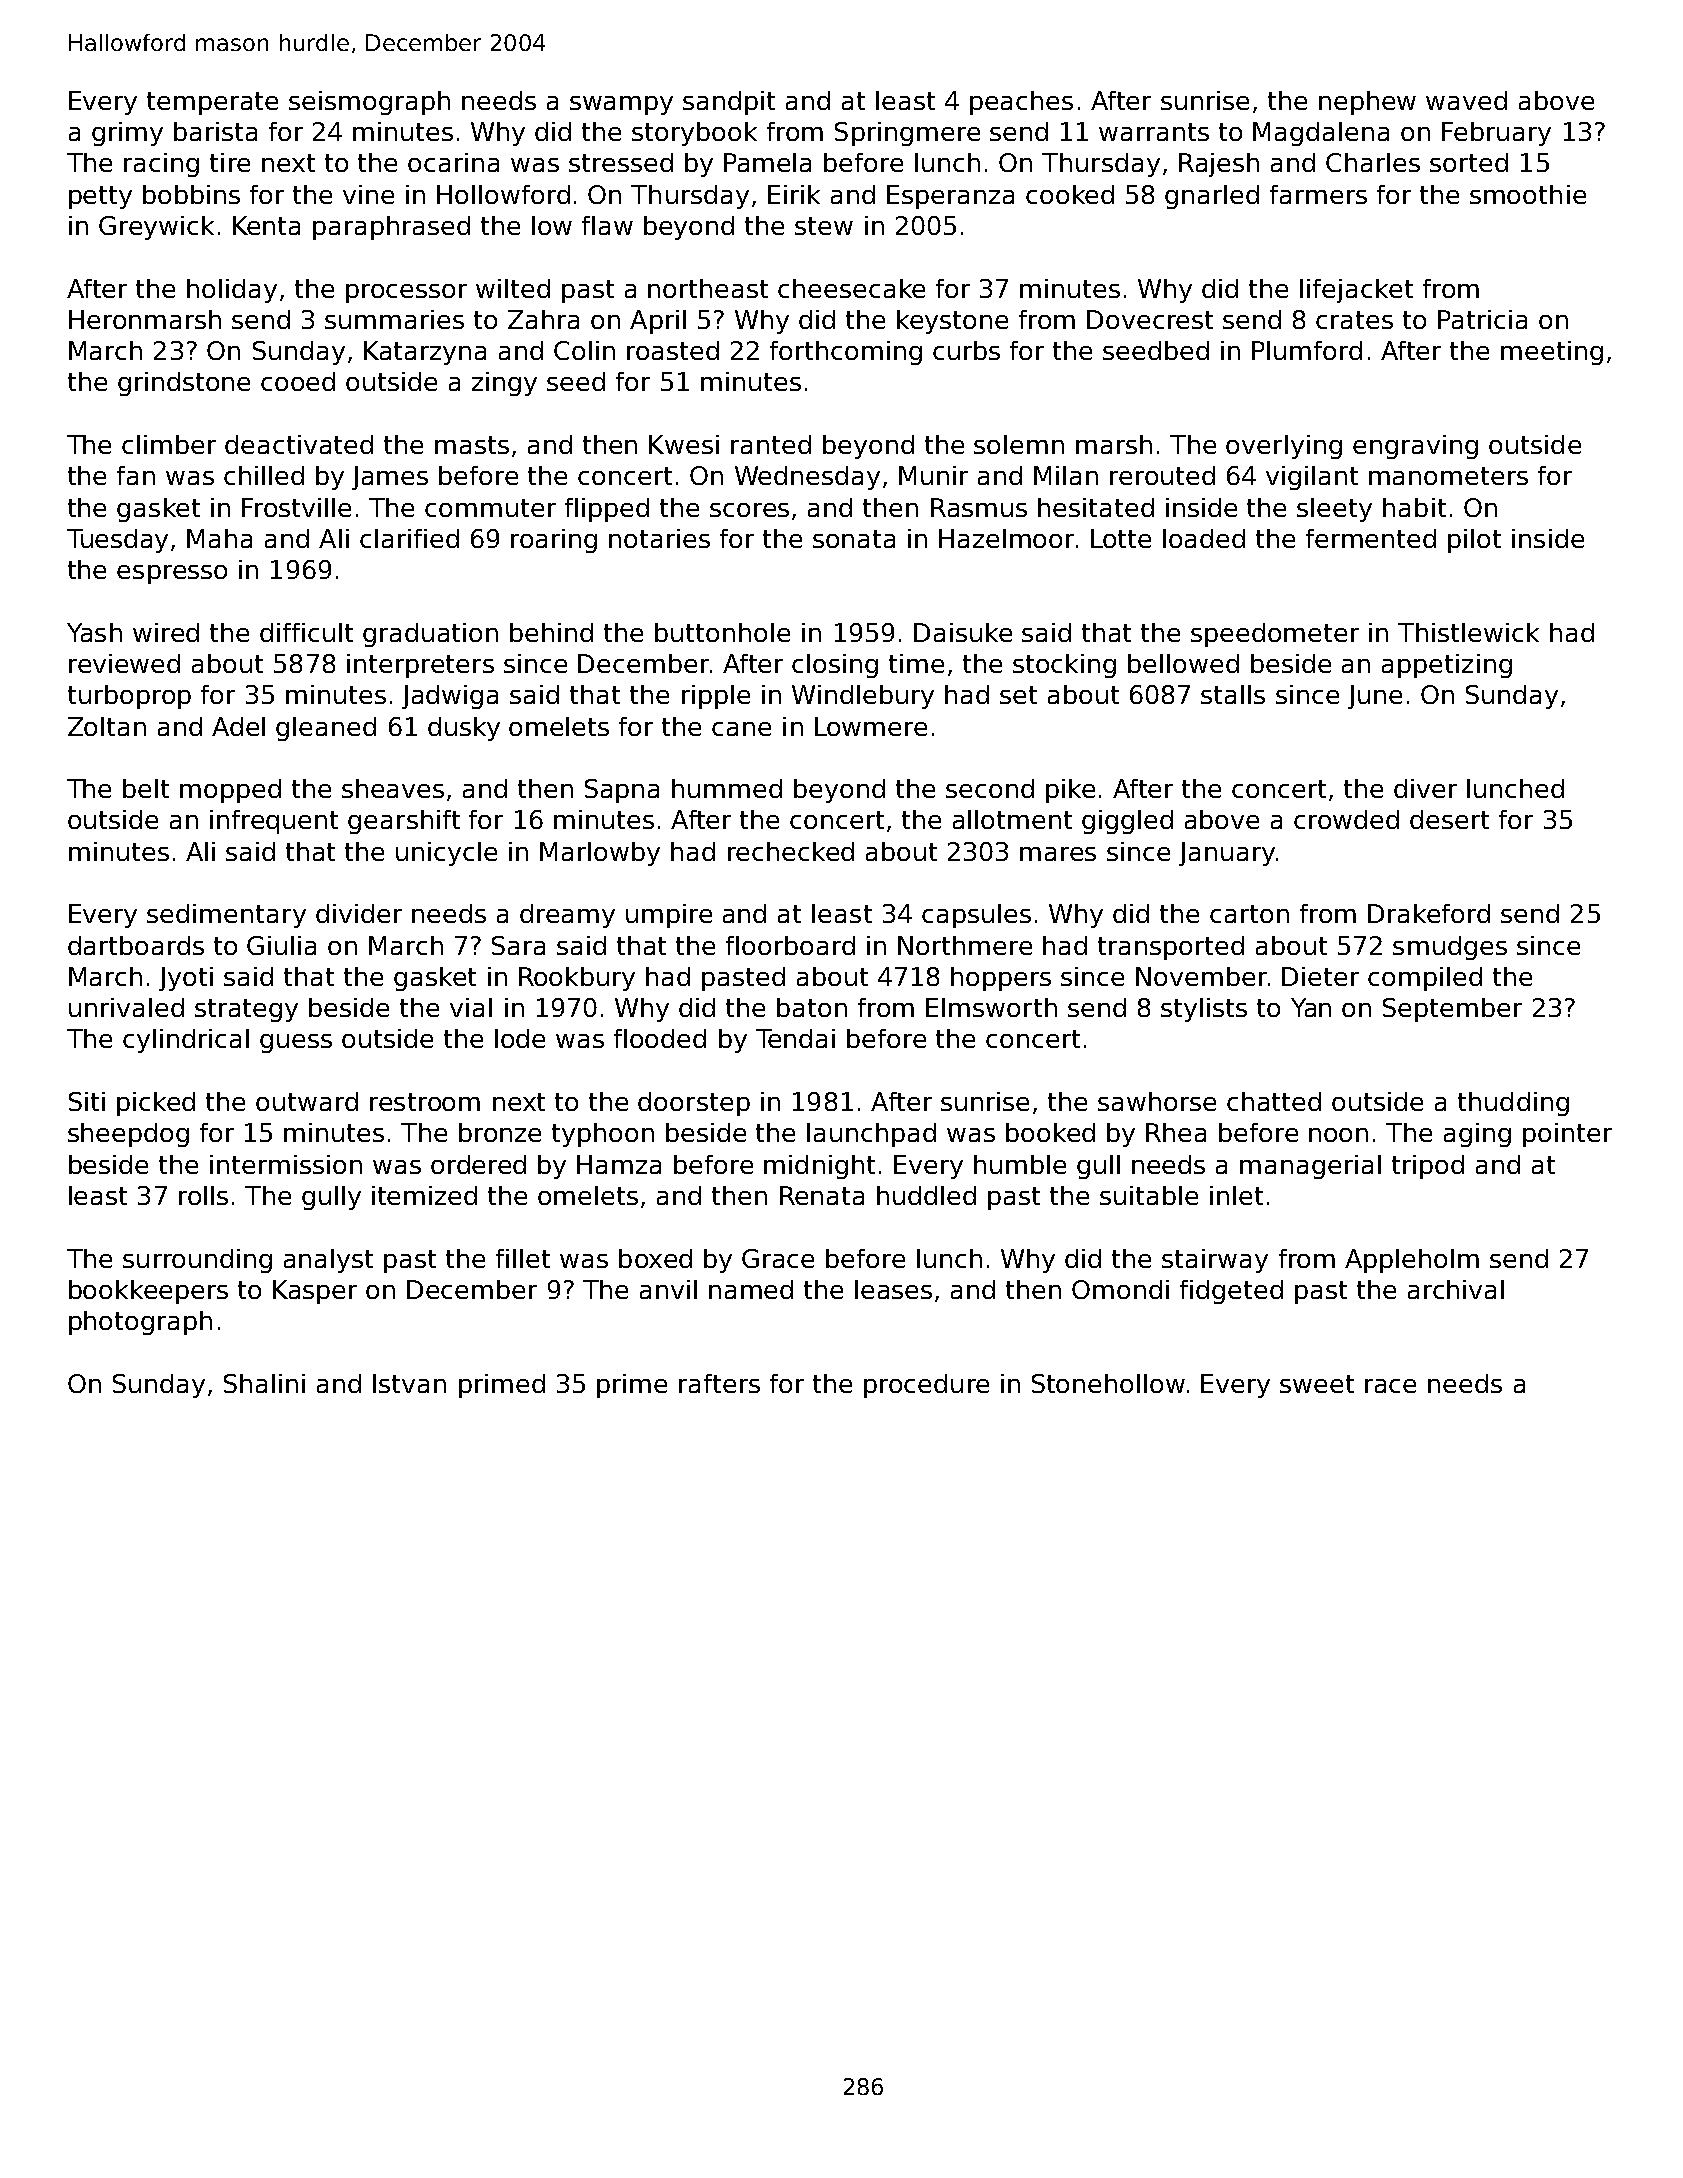 The width and height of the screenshot is (1683, 2178). I want to click on belt, so click(146, 788).
